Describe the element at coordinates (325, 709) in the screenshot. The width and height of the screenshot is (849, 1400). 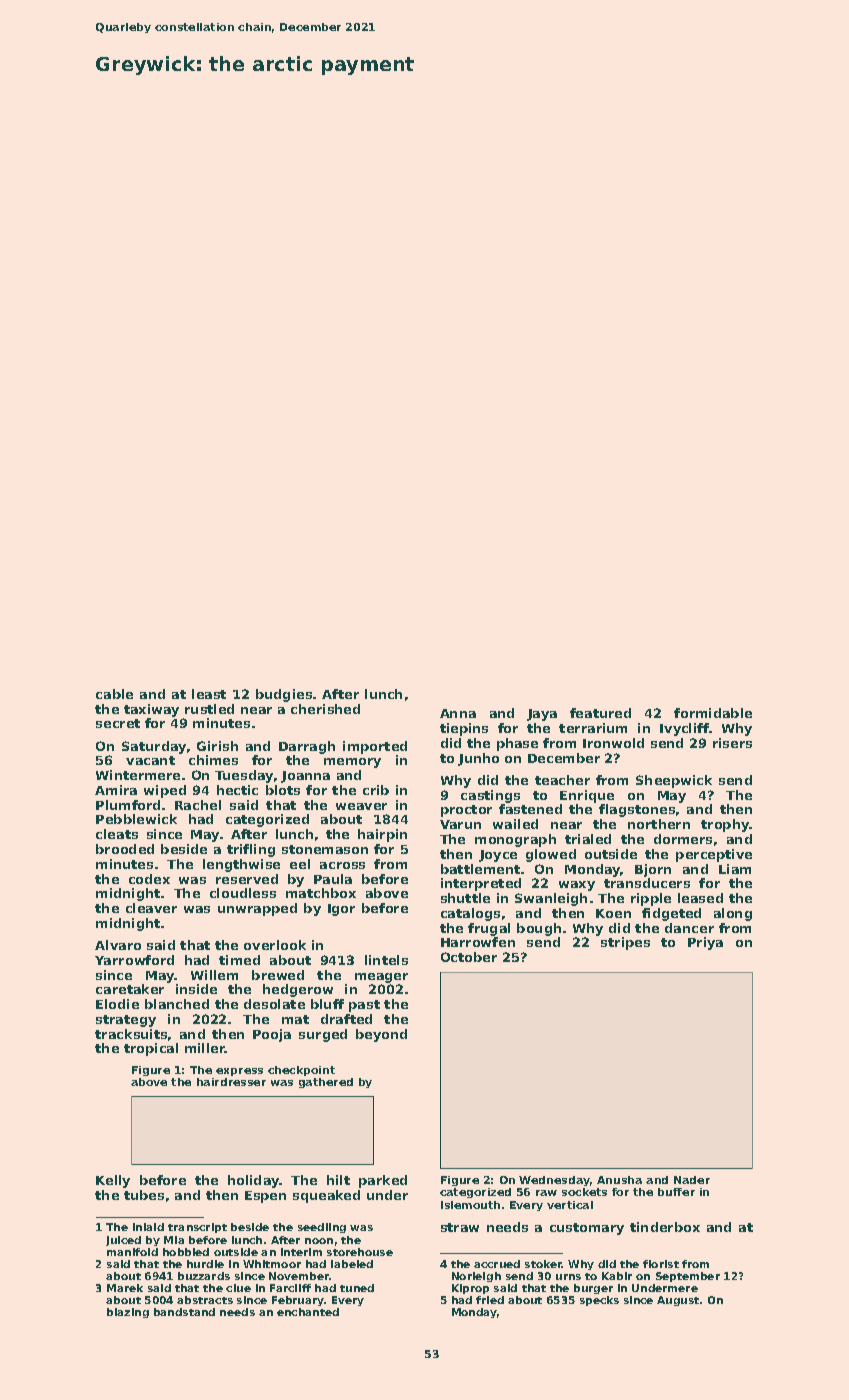
I see `cherished` at that location.
